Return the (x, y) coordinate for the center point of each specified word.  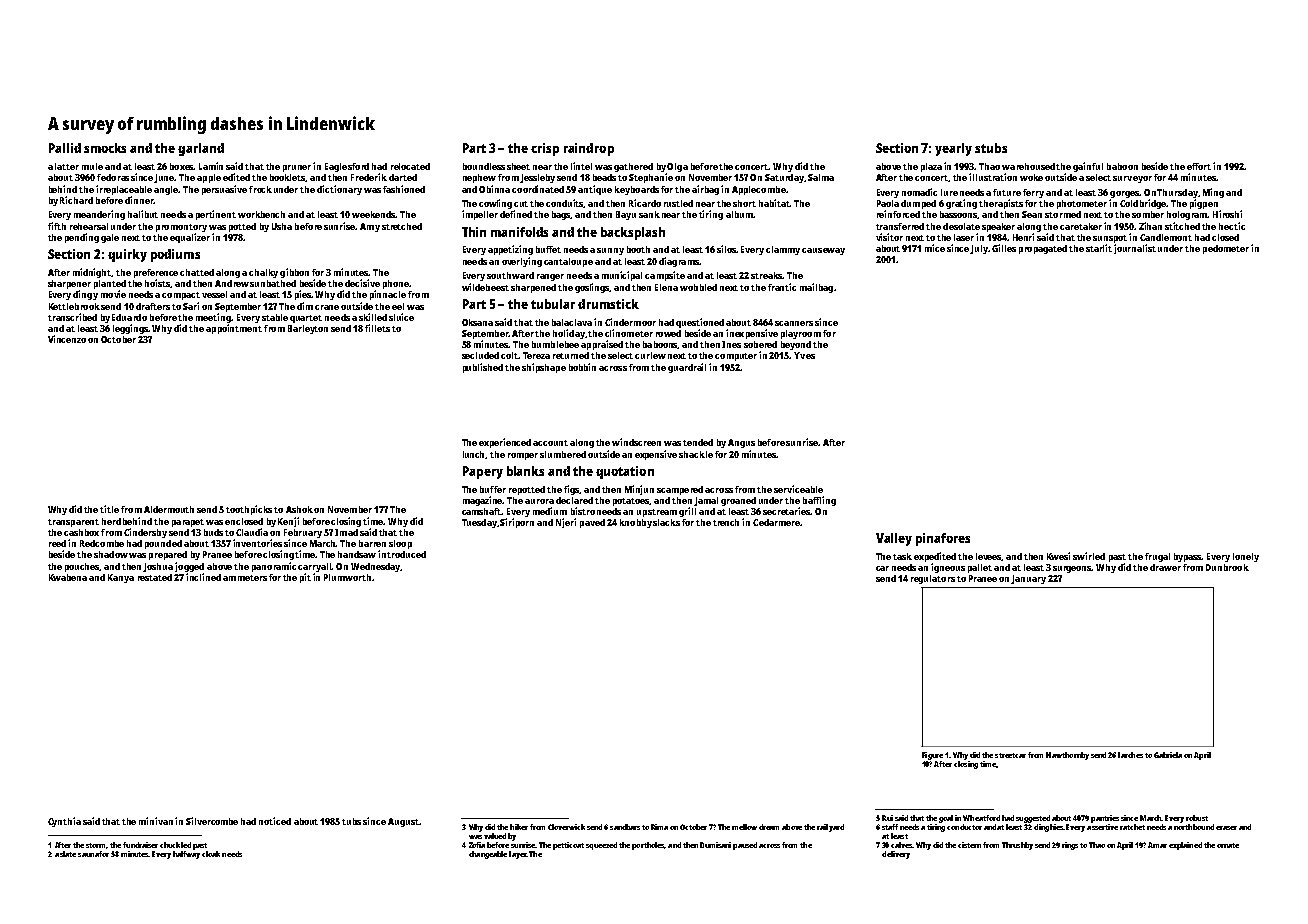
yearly (953, 149)
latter (67, 166)
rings (1070, 846)
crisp (545, 149)
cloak (211, 854)
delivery (896, 855)
